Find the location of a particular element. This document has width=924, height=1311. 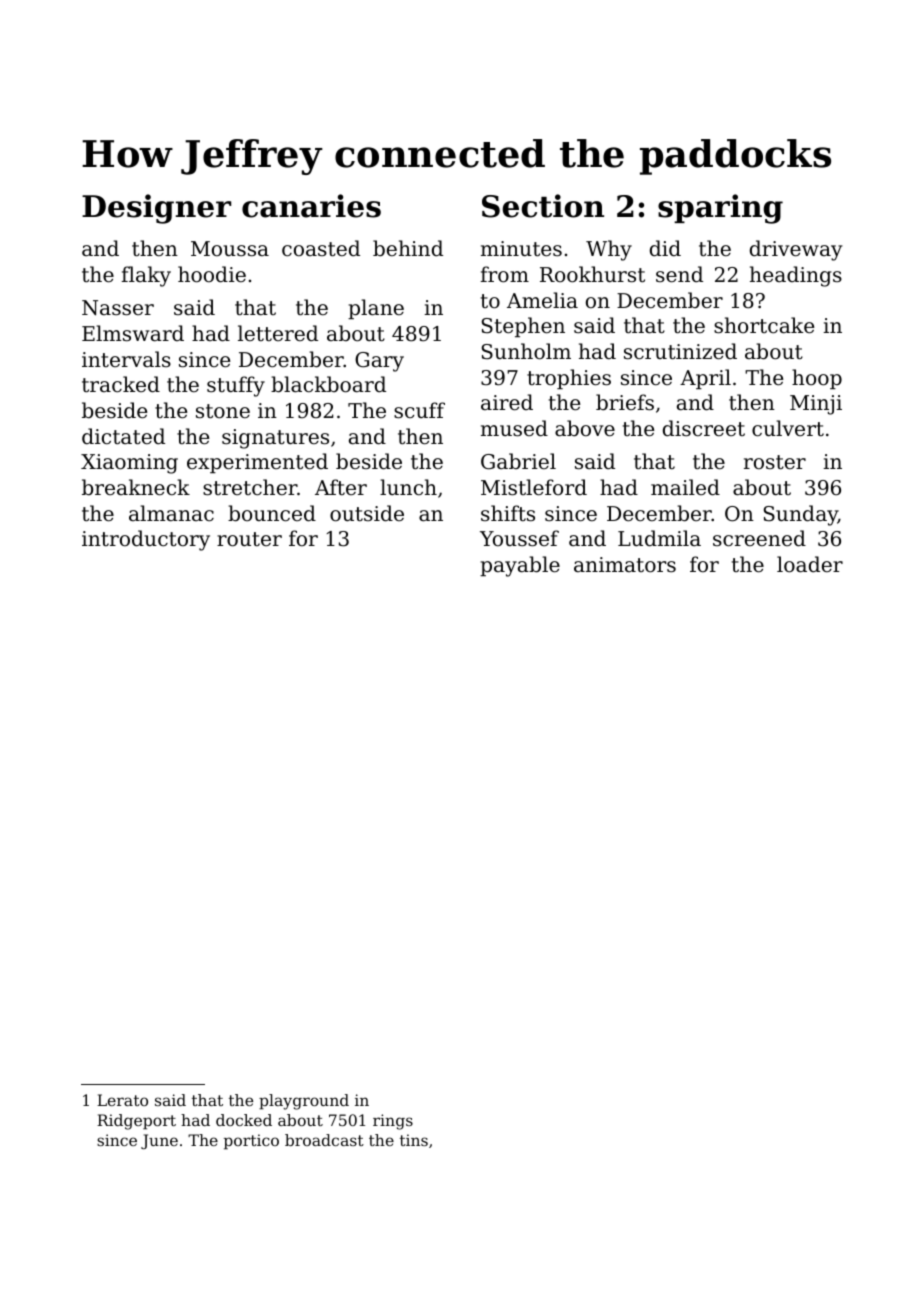

shifts is located at coordinates (508, 513).
